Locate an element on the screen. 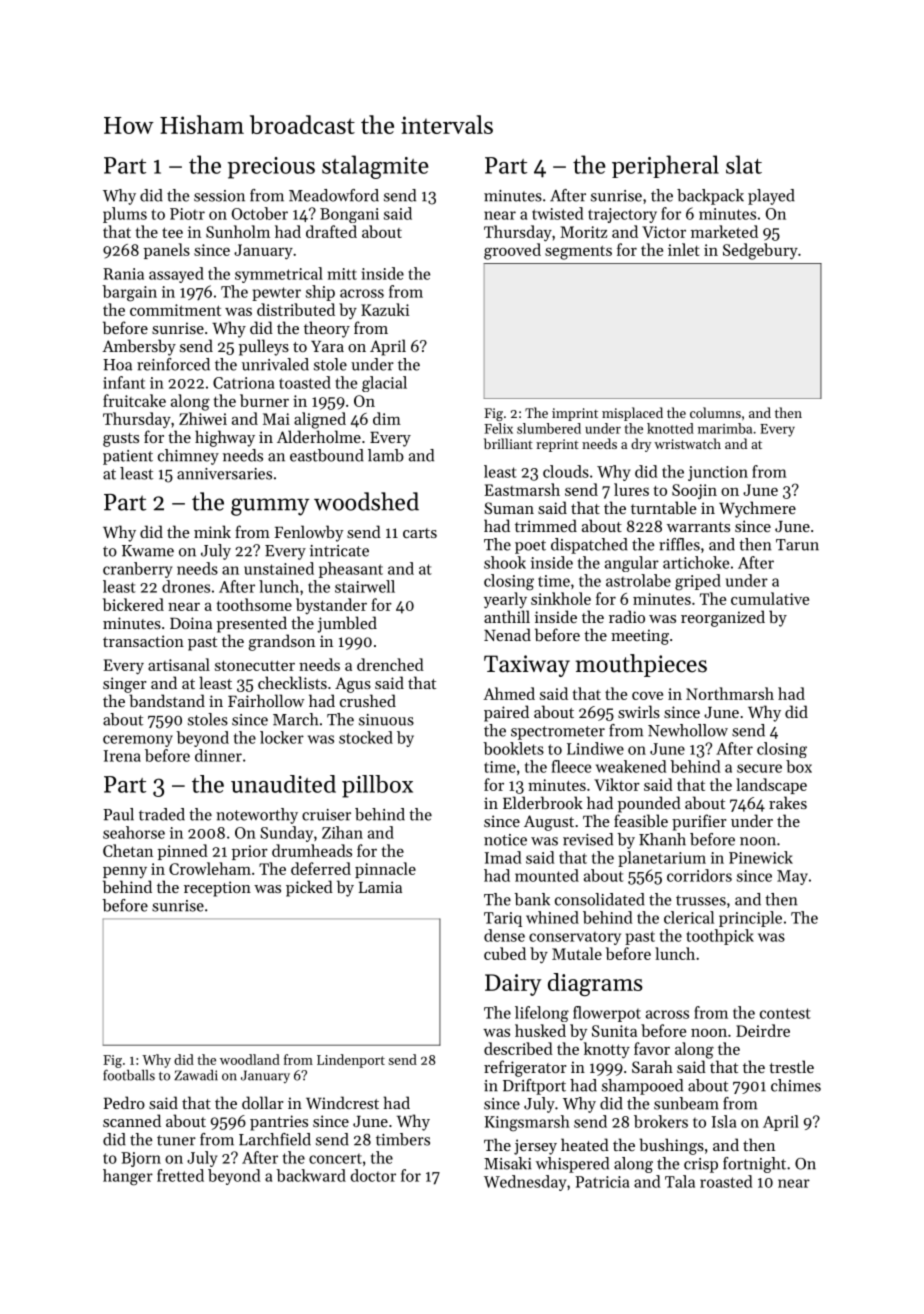 The height and width of the screenshot is (1314, 924). pillbox is located at coordinates (377, 786).
